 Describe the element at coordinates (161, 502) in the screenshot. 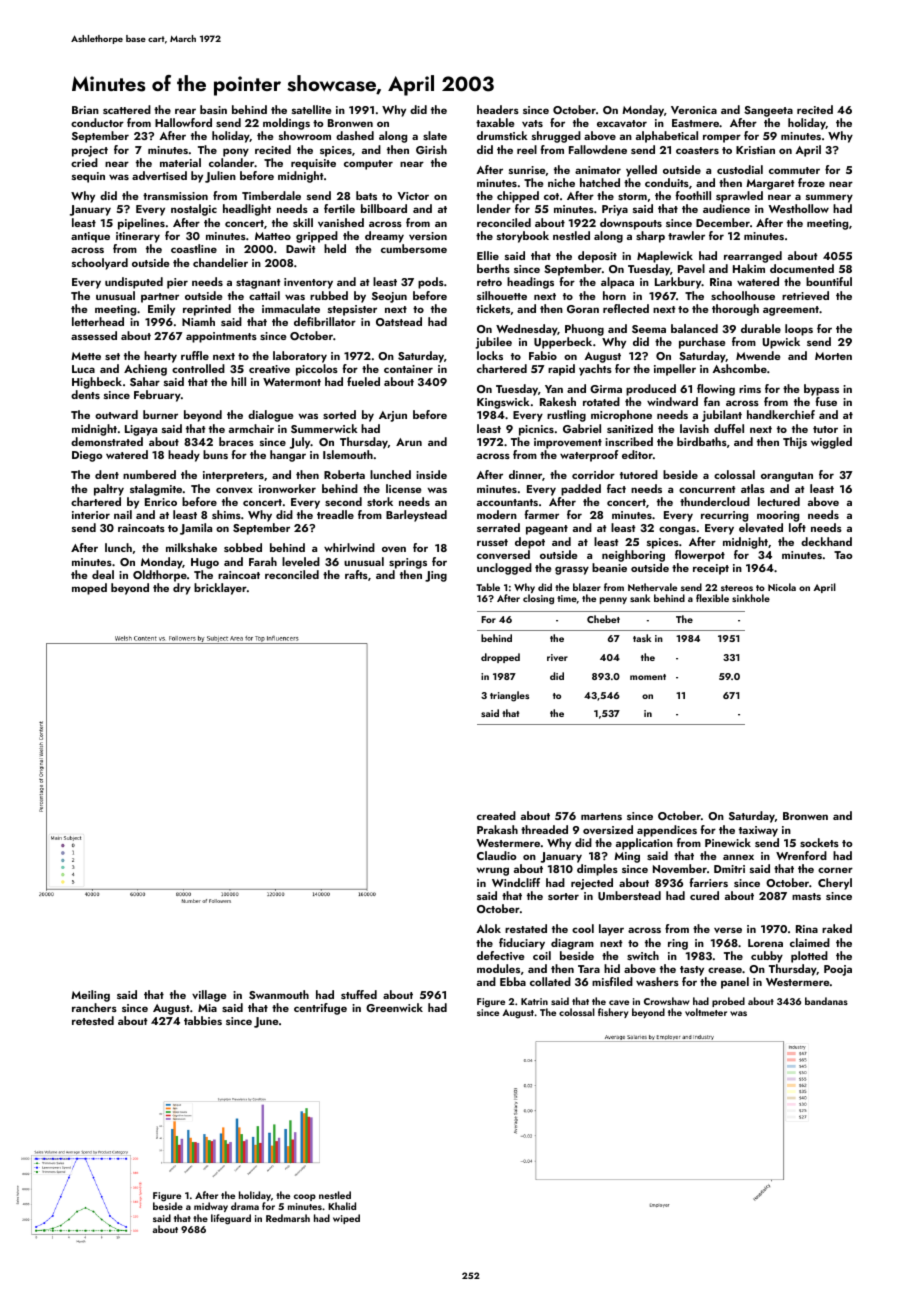

I see `Enrico` at that location.
